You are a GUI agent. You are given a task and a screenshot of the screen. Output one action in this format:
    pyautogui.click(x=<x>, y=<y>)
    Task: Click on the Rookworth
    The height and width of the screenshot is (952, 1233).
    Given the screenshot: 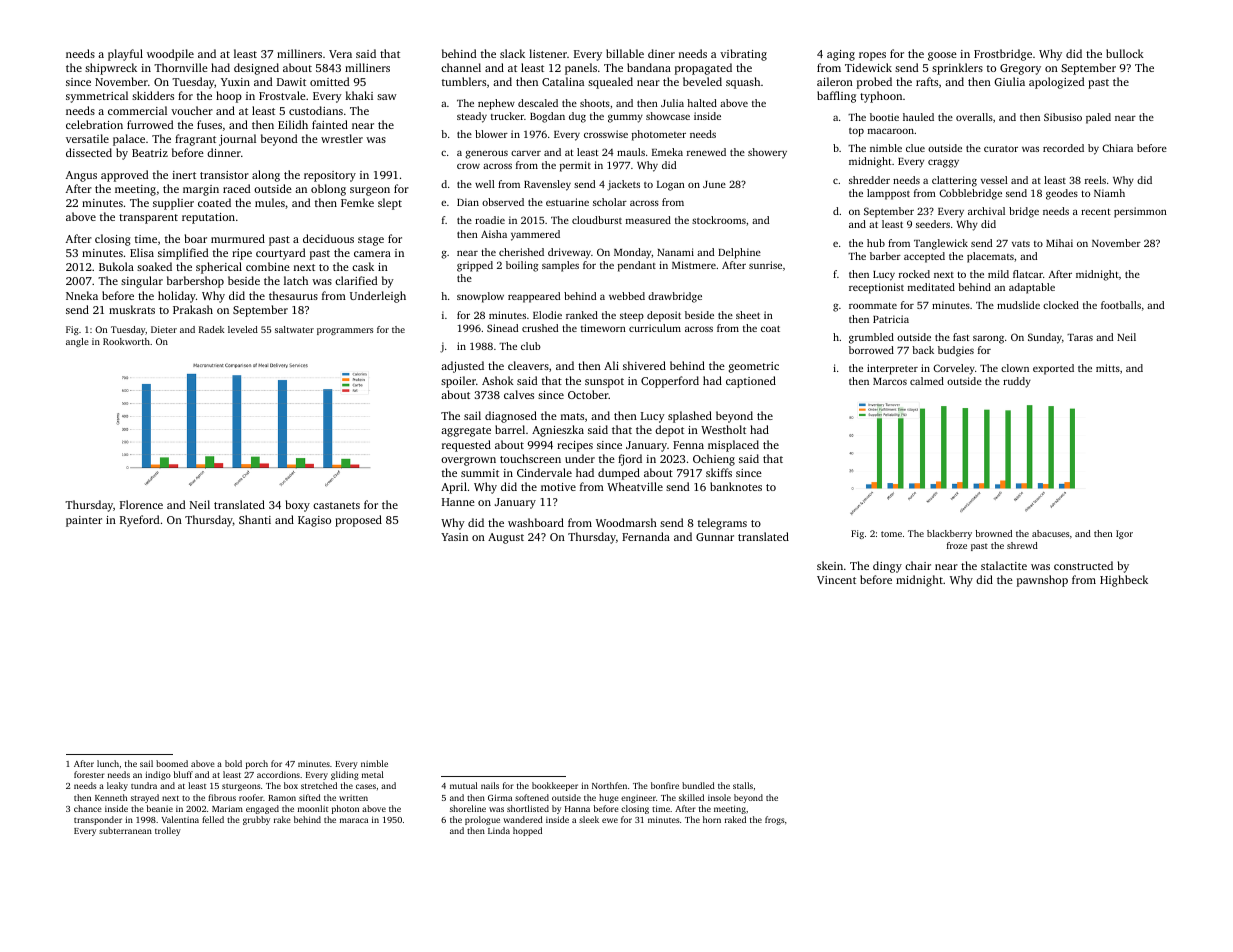 What is the action you would take?
    pyautogui.click(x=126, y=341)
